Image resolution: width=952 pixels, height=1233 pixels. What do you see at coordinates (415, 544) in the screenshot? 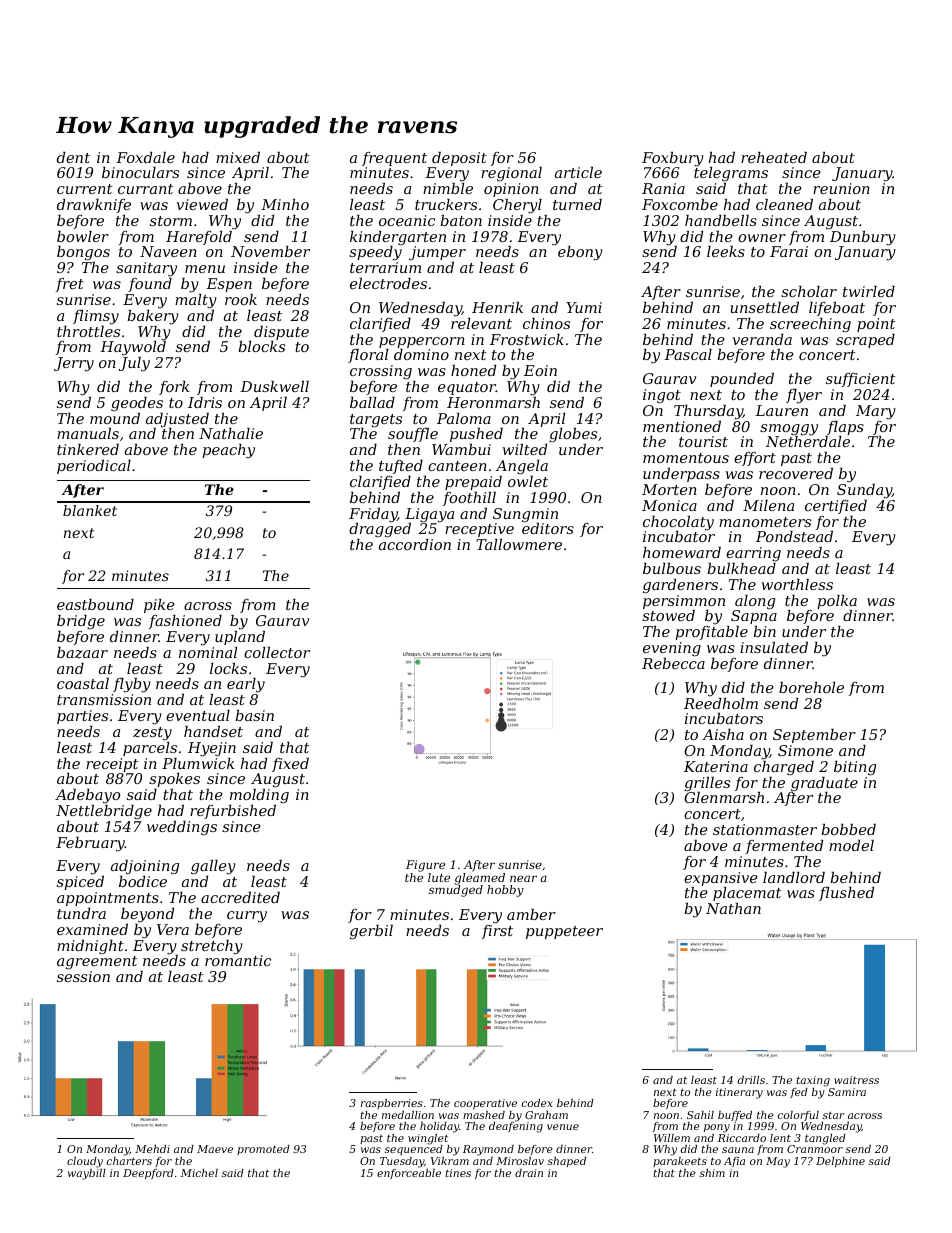
I see `accordion` at bounding box center [415, 544].
